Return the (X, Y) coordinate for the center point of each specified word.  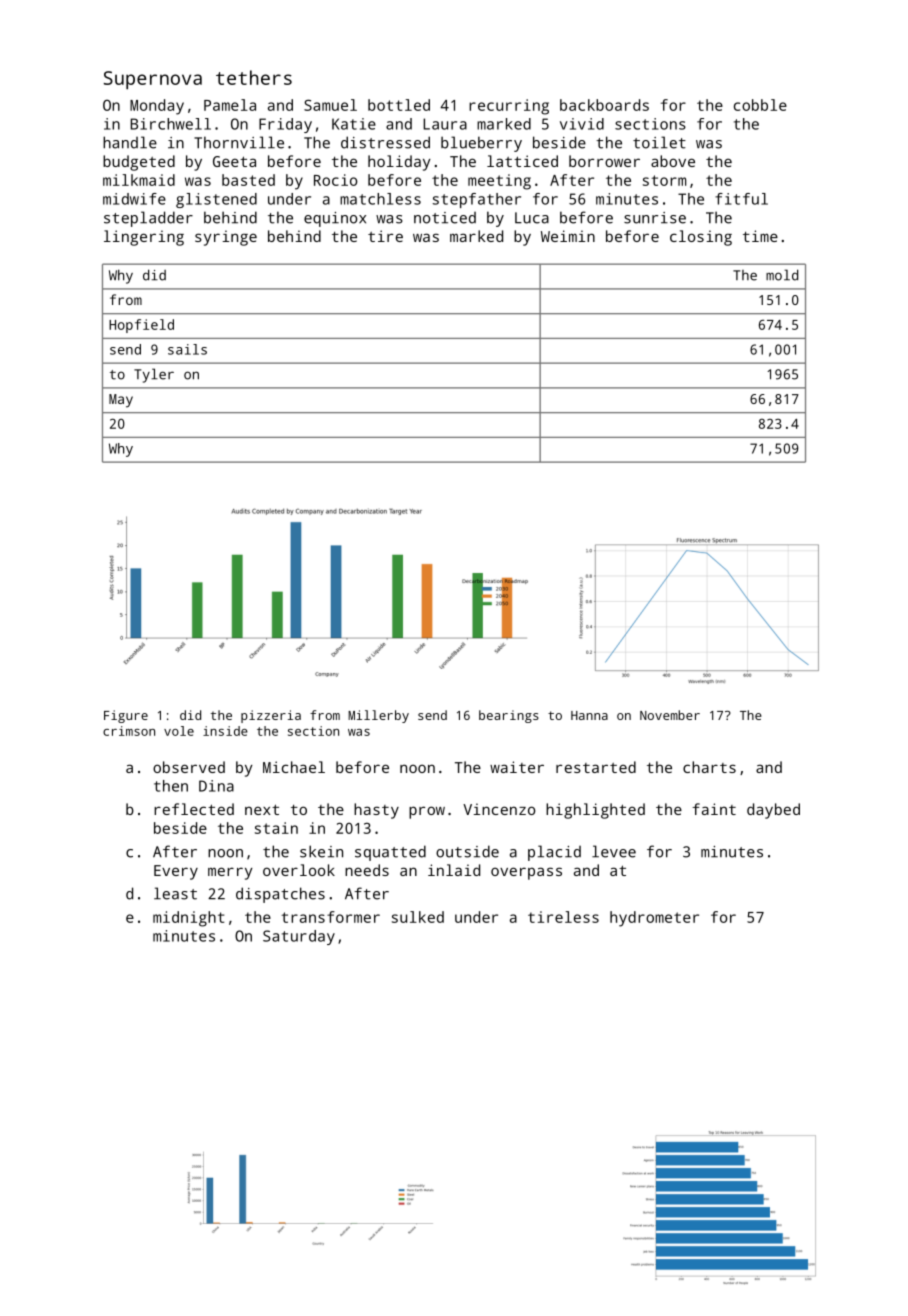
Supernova (153, 80)
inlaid (454, 870)
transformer (330, 917)
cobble (760, 105)
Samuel (330, 105)
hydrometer (654, 919)
